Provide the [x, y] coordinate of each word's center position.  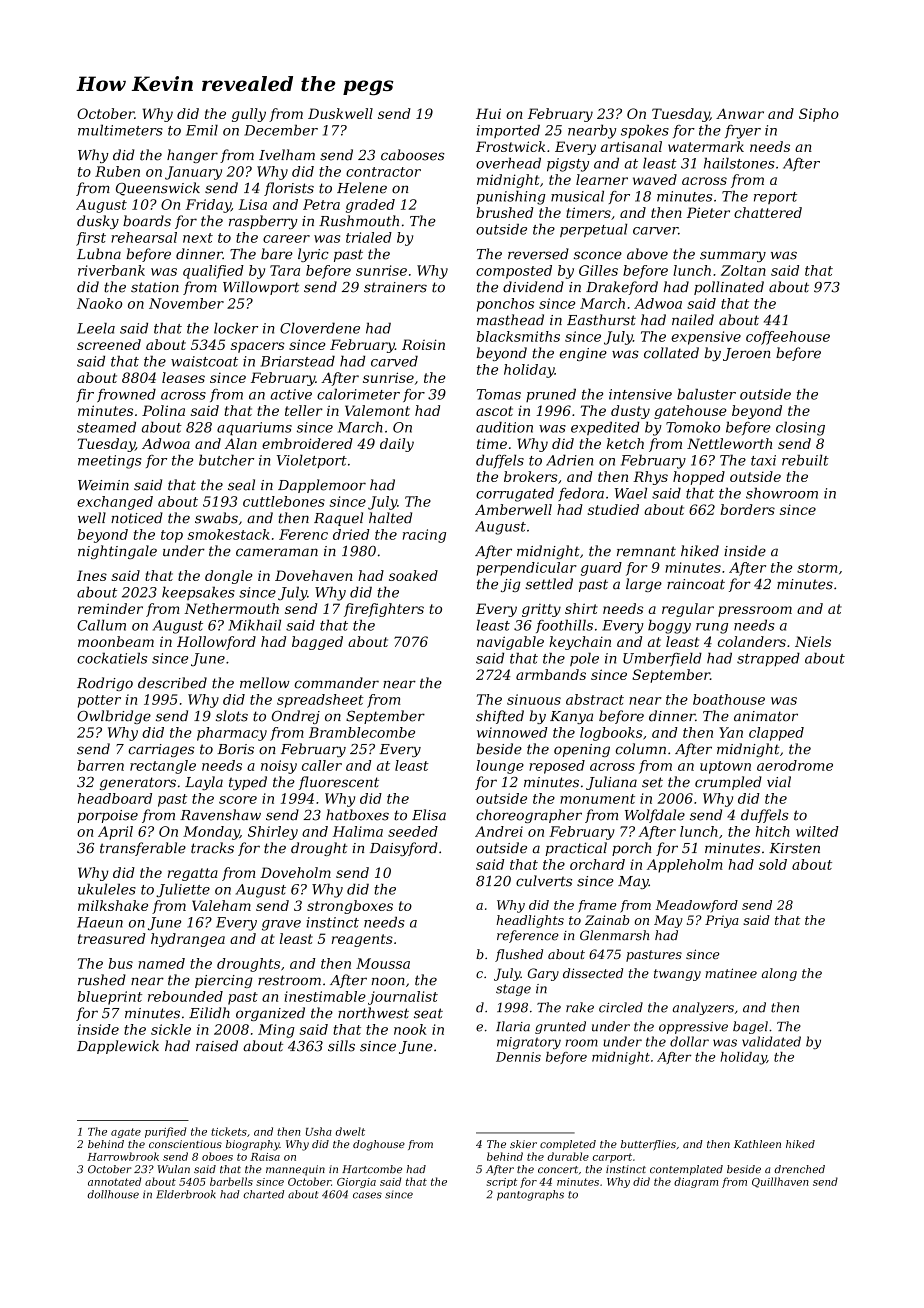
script [501, 1183]
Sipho [819, 115]
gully [249, 115]
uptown [725, 767]
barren [101, 765]
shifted [500, 717]
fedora [581, 494]
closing [800, 428]
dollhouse [113, 1194]
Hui [488, 113]
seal [241, 485]
